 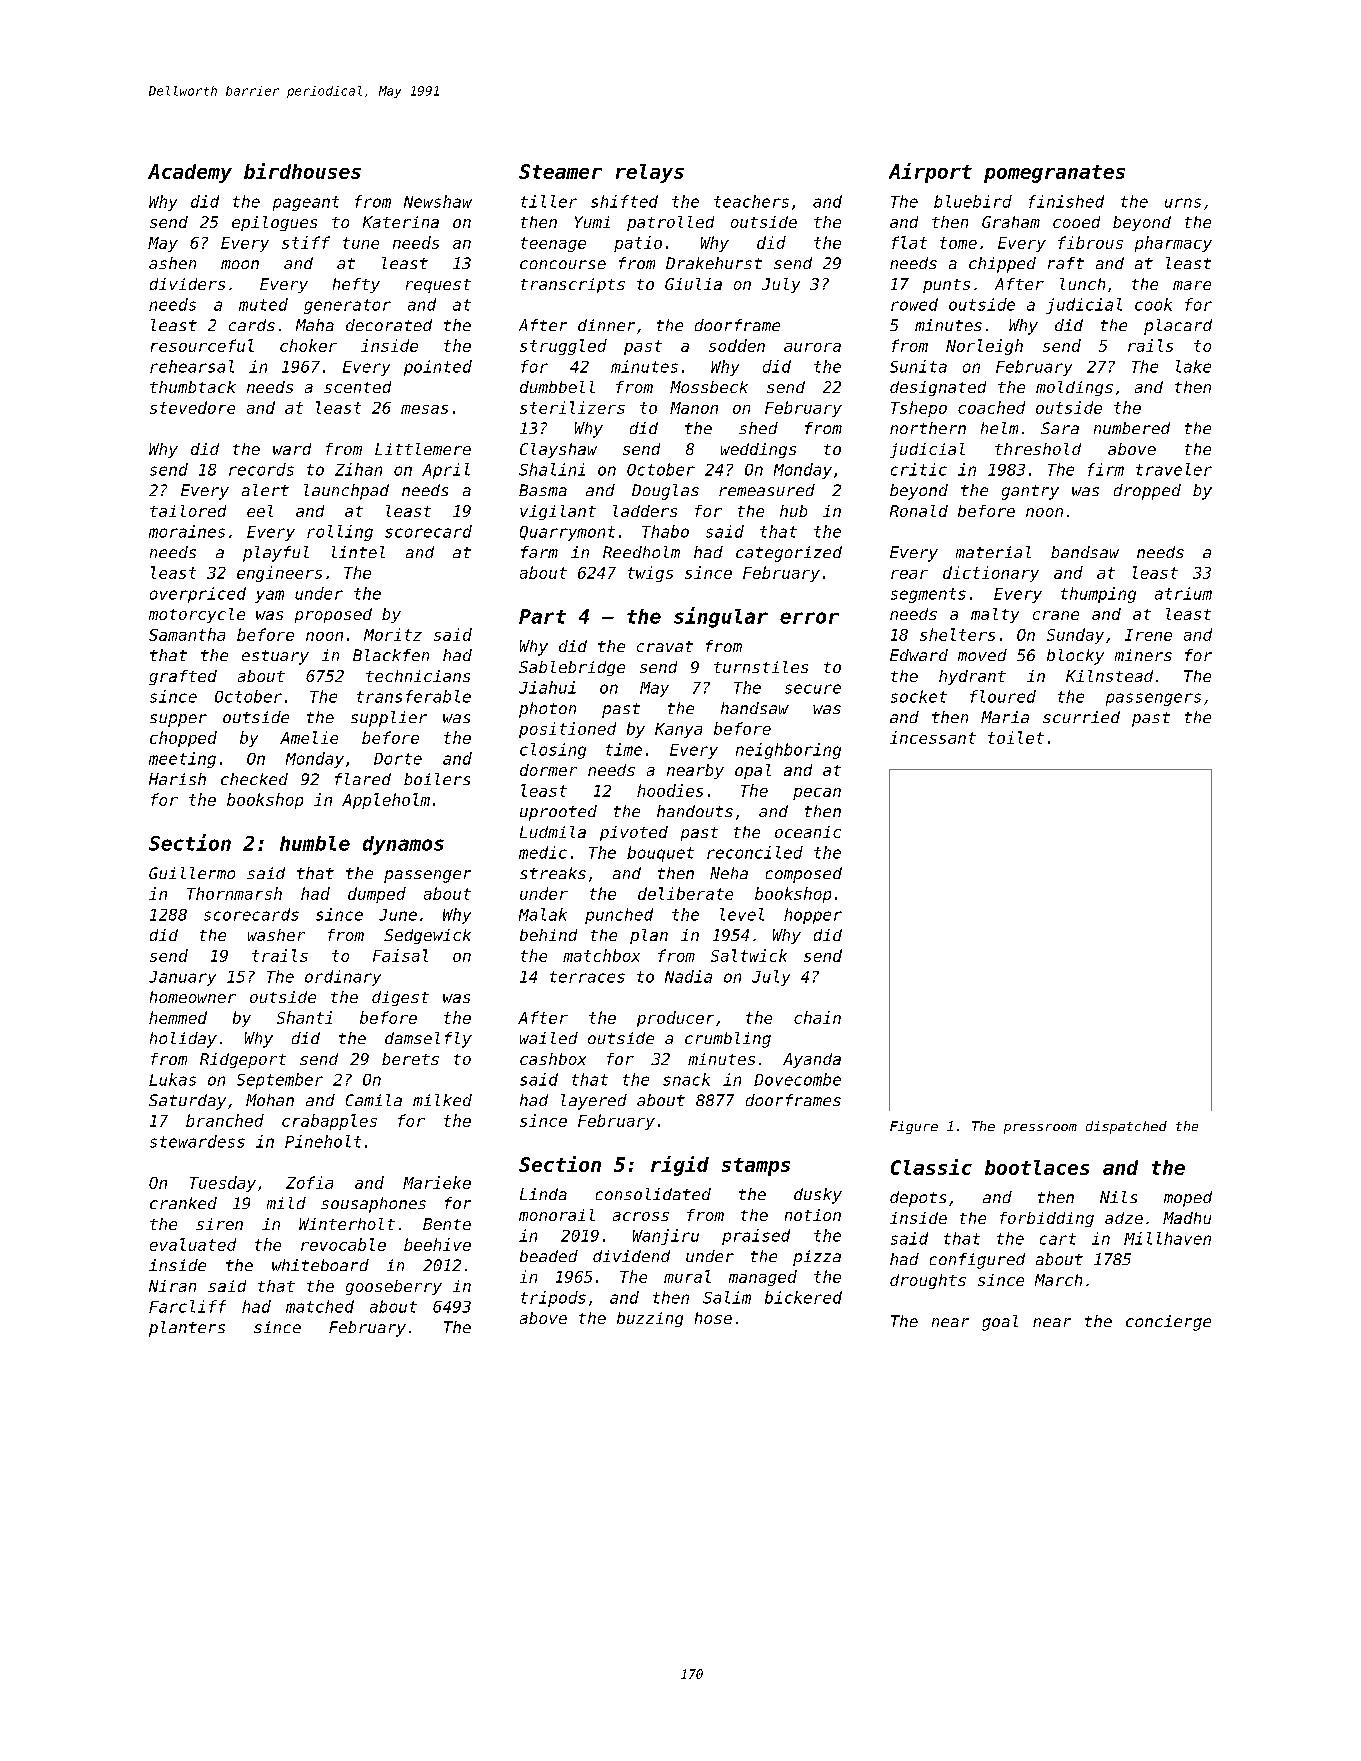 What do you see at coordinates (1000, 1323) in the page?
I see `goal` at bounding box center [1000, 1323].
